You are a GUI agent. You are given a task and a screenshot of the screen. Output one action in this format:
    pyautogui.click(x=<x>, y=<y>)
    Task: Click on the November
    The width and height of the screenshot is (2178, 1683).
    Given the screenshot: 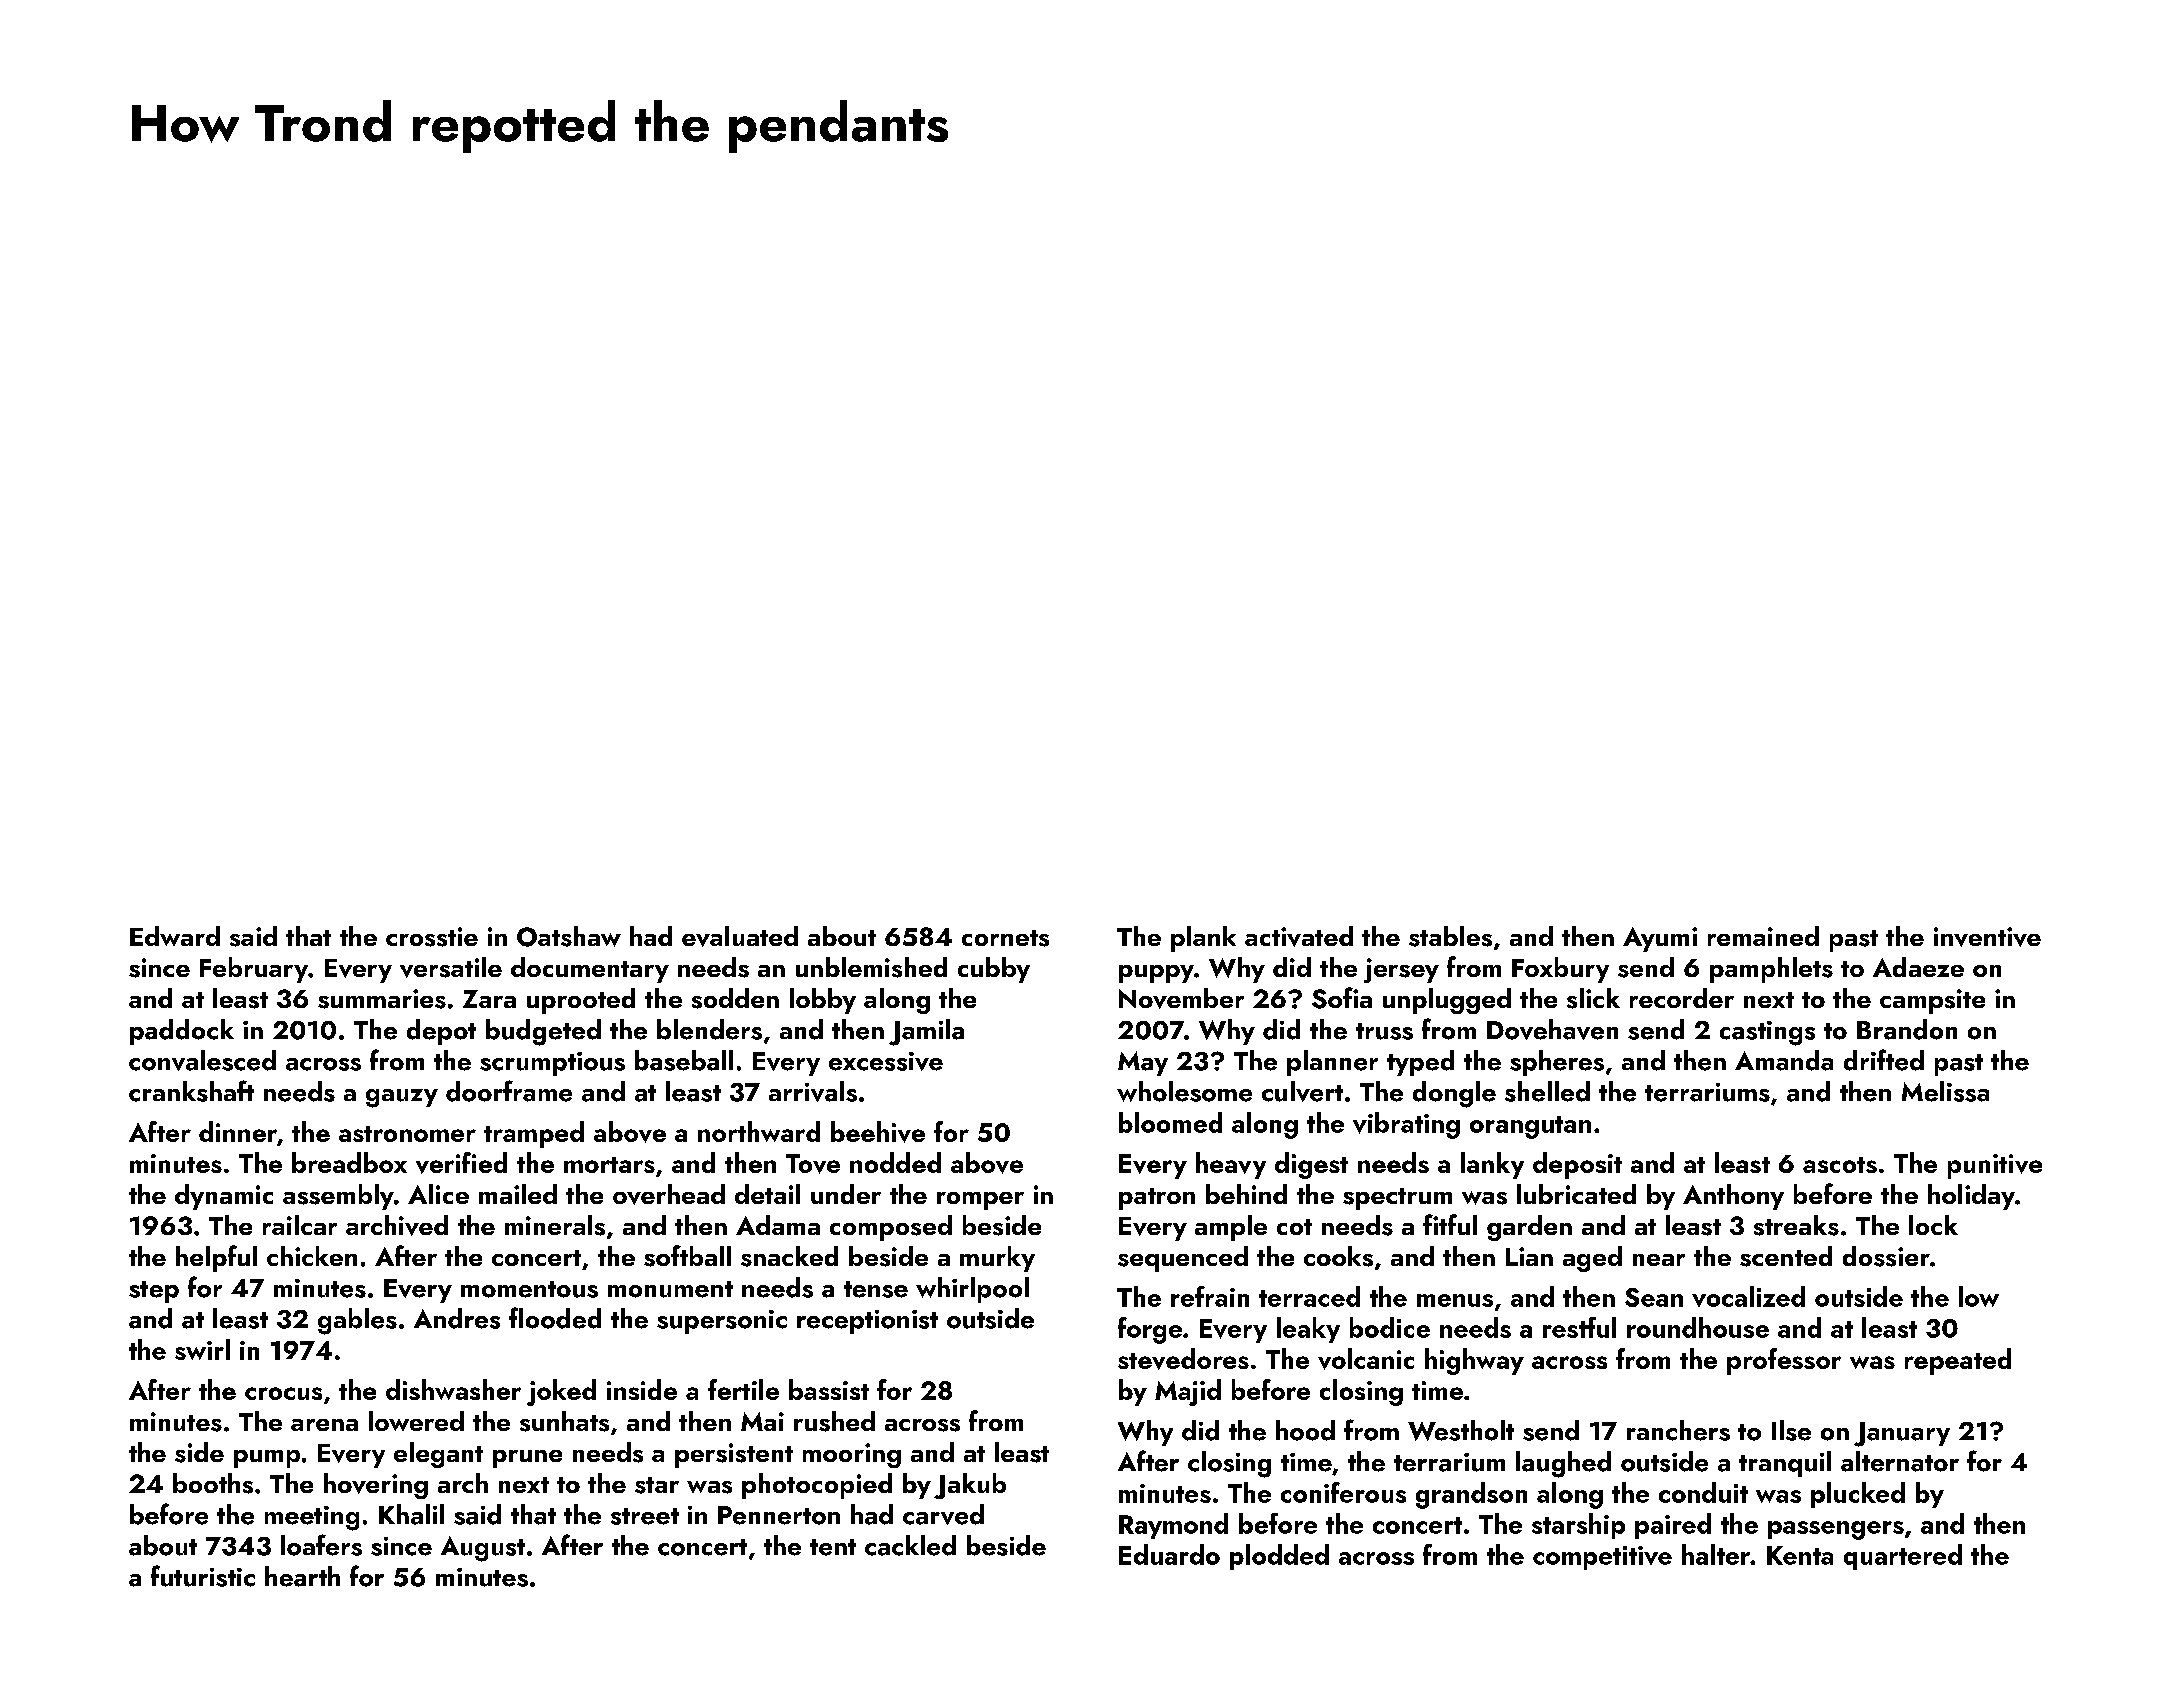 What is the action you would take?
    pyautogui.click(x=1181, y=998)
